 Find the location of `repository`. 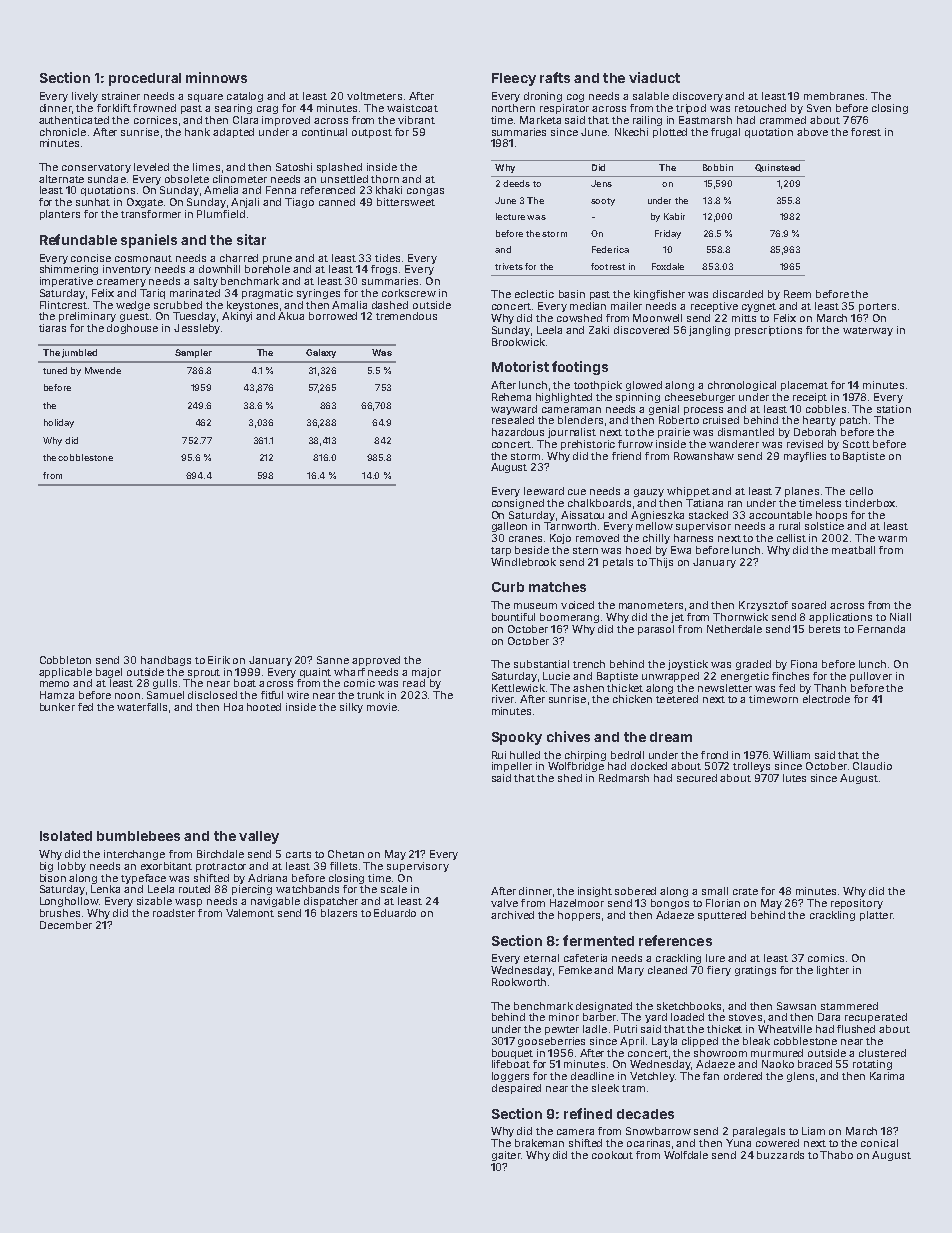

repository is located at coordinates (857, 904).
